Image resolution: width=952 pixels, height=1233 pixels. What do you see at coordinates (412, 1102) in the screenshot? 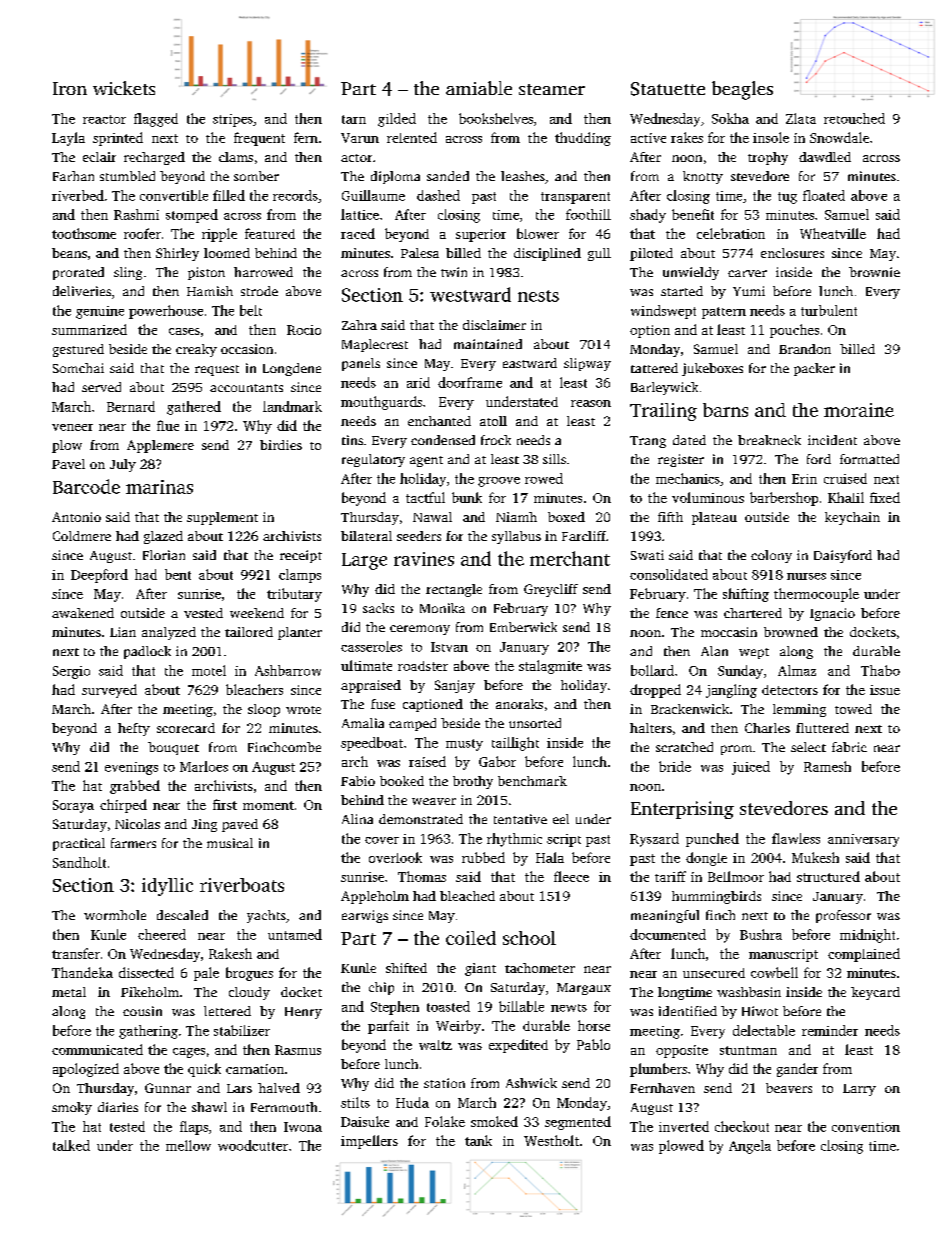
I see `Huda` at bounding box center [412, 1102].
